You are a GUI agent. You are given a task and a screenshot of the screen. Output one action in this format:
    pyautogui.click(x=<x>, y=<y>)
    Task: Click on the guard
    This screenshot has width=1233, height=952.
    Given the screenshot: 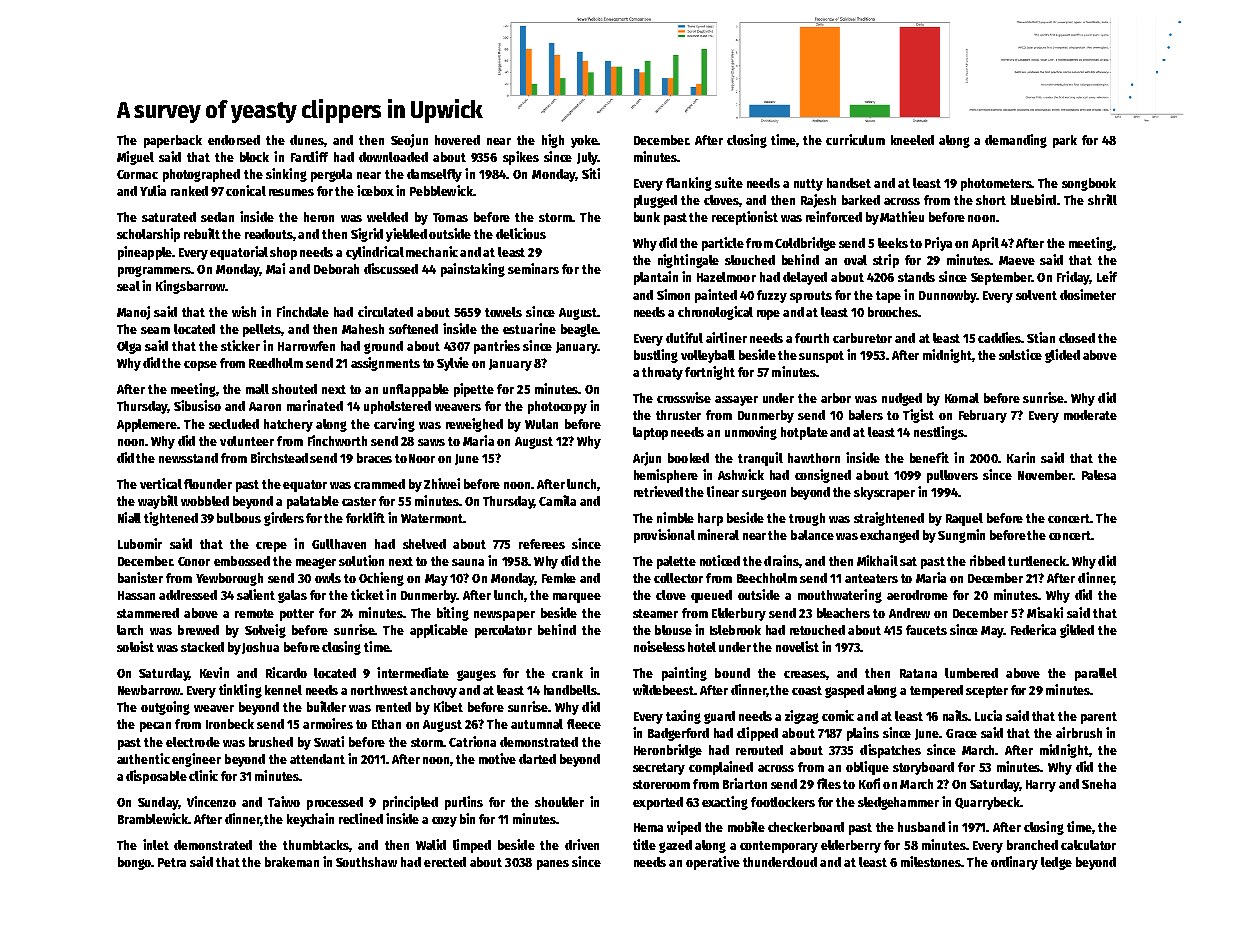 What is the action you would take?
    pyautogui.click(x=719, y=717)
